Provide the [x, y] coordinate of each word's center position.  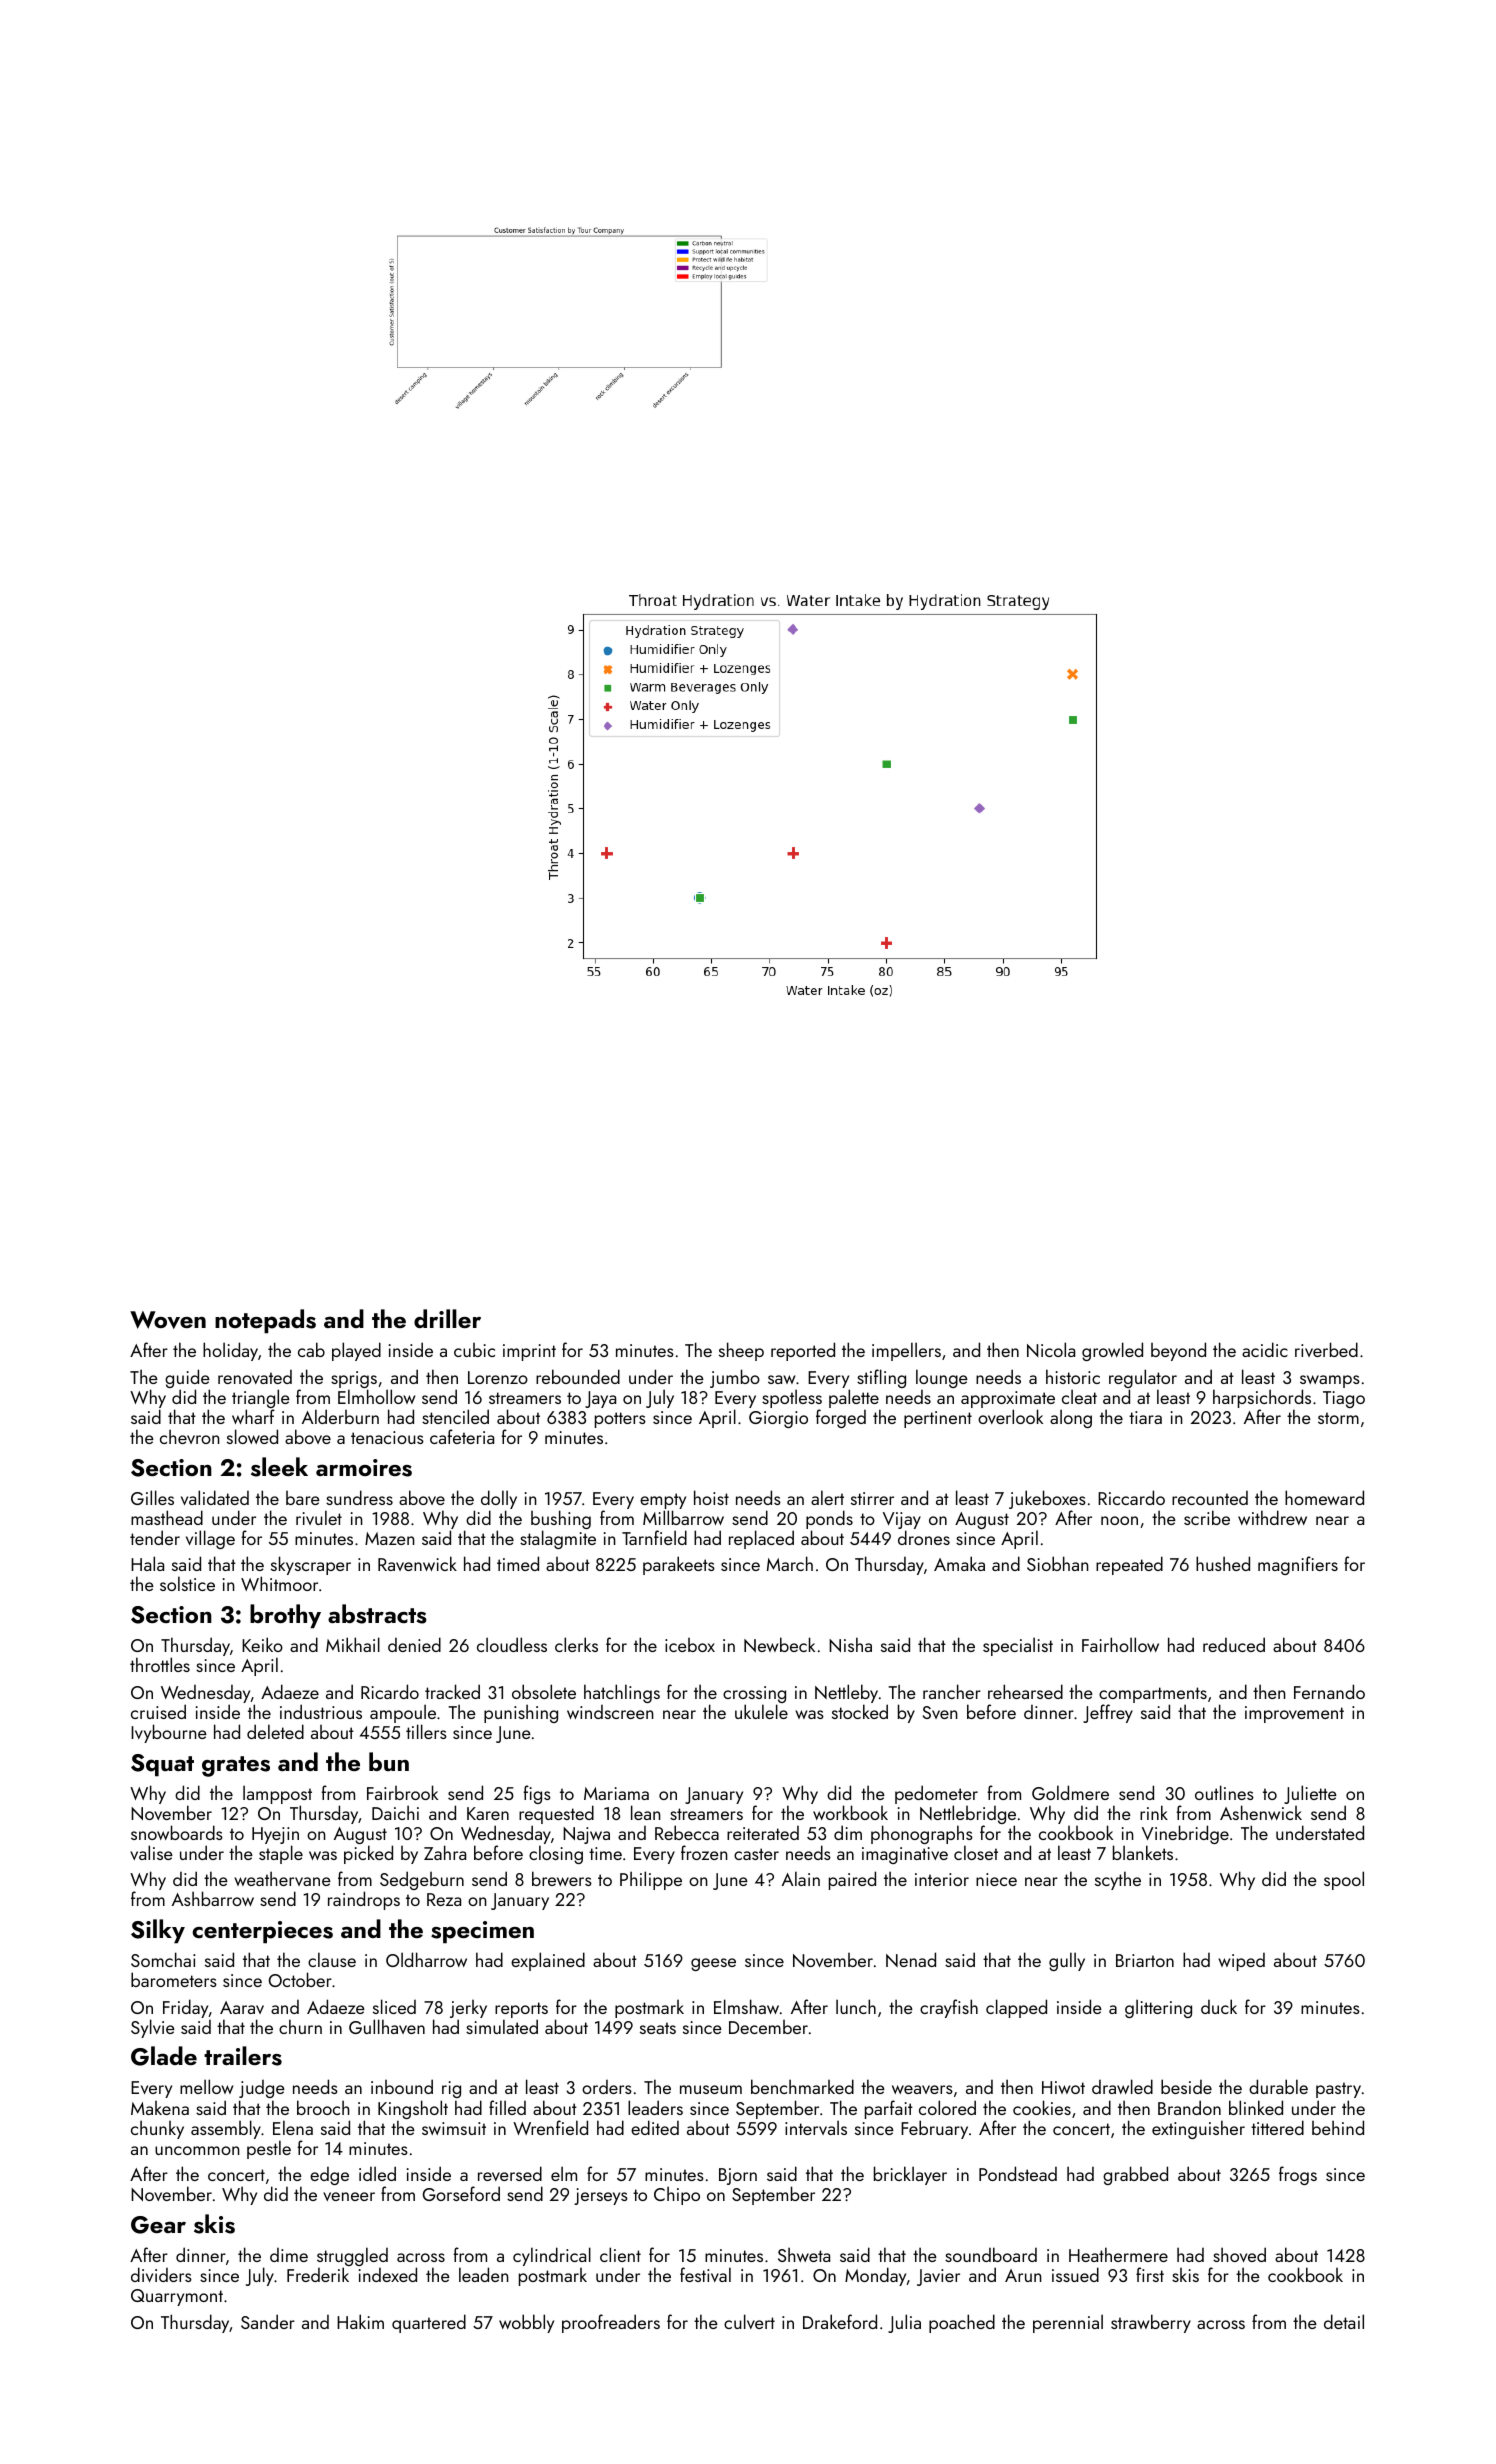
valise [151, 1852]
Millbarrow [683, 1517]
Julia [904, 2323]
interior [942, 1879]
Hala [147, 1563]
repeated [1129, 1565]
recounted [1210, 1498]
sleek [279, 1467]
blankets [1143, 1852]
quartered [429, 2323]
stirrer [872, 1498]
